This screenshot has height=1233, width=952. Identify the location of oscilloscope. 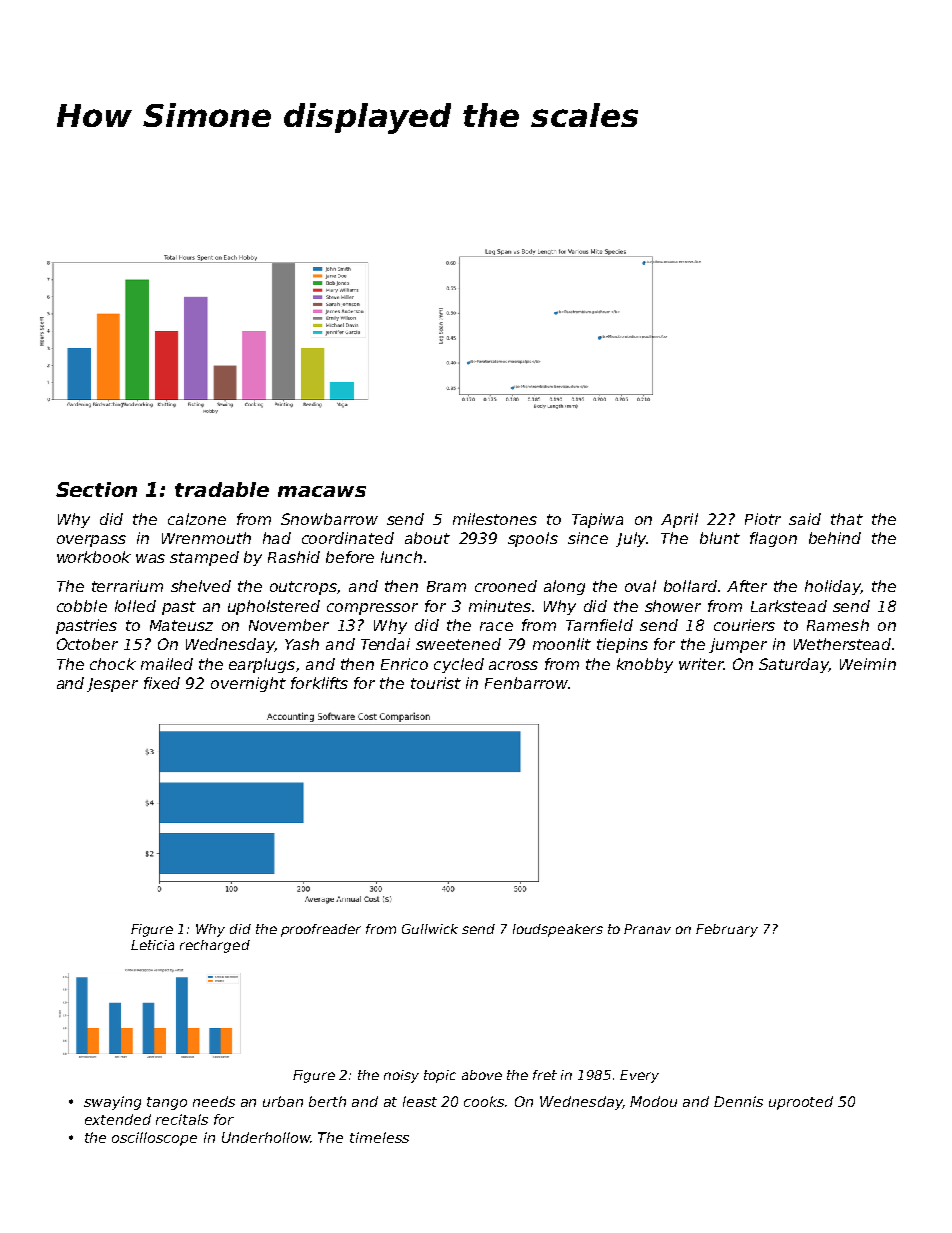
(154, 1139).
